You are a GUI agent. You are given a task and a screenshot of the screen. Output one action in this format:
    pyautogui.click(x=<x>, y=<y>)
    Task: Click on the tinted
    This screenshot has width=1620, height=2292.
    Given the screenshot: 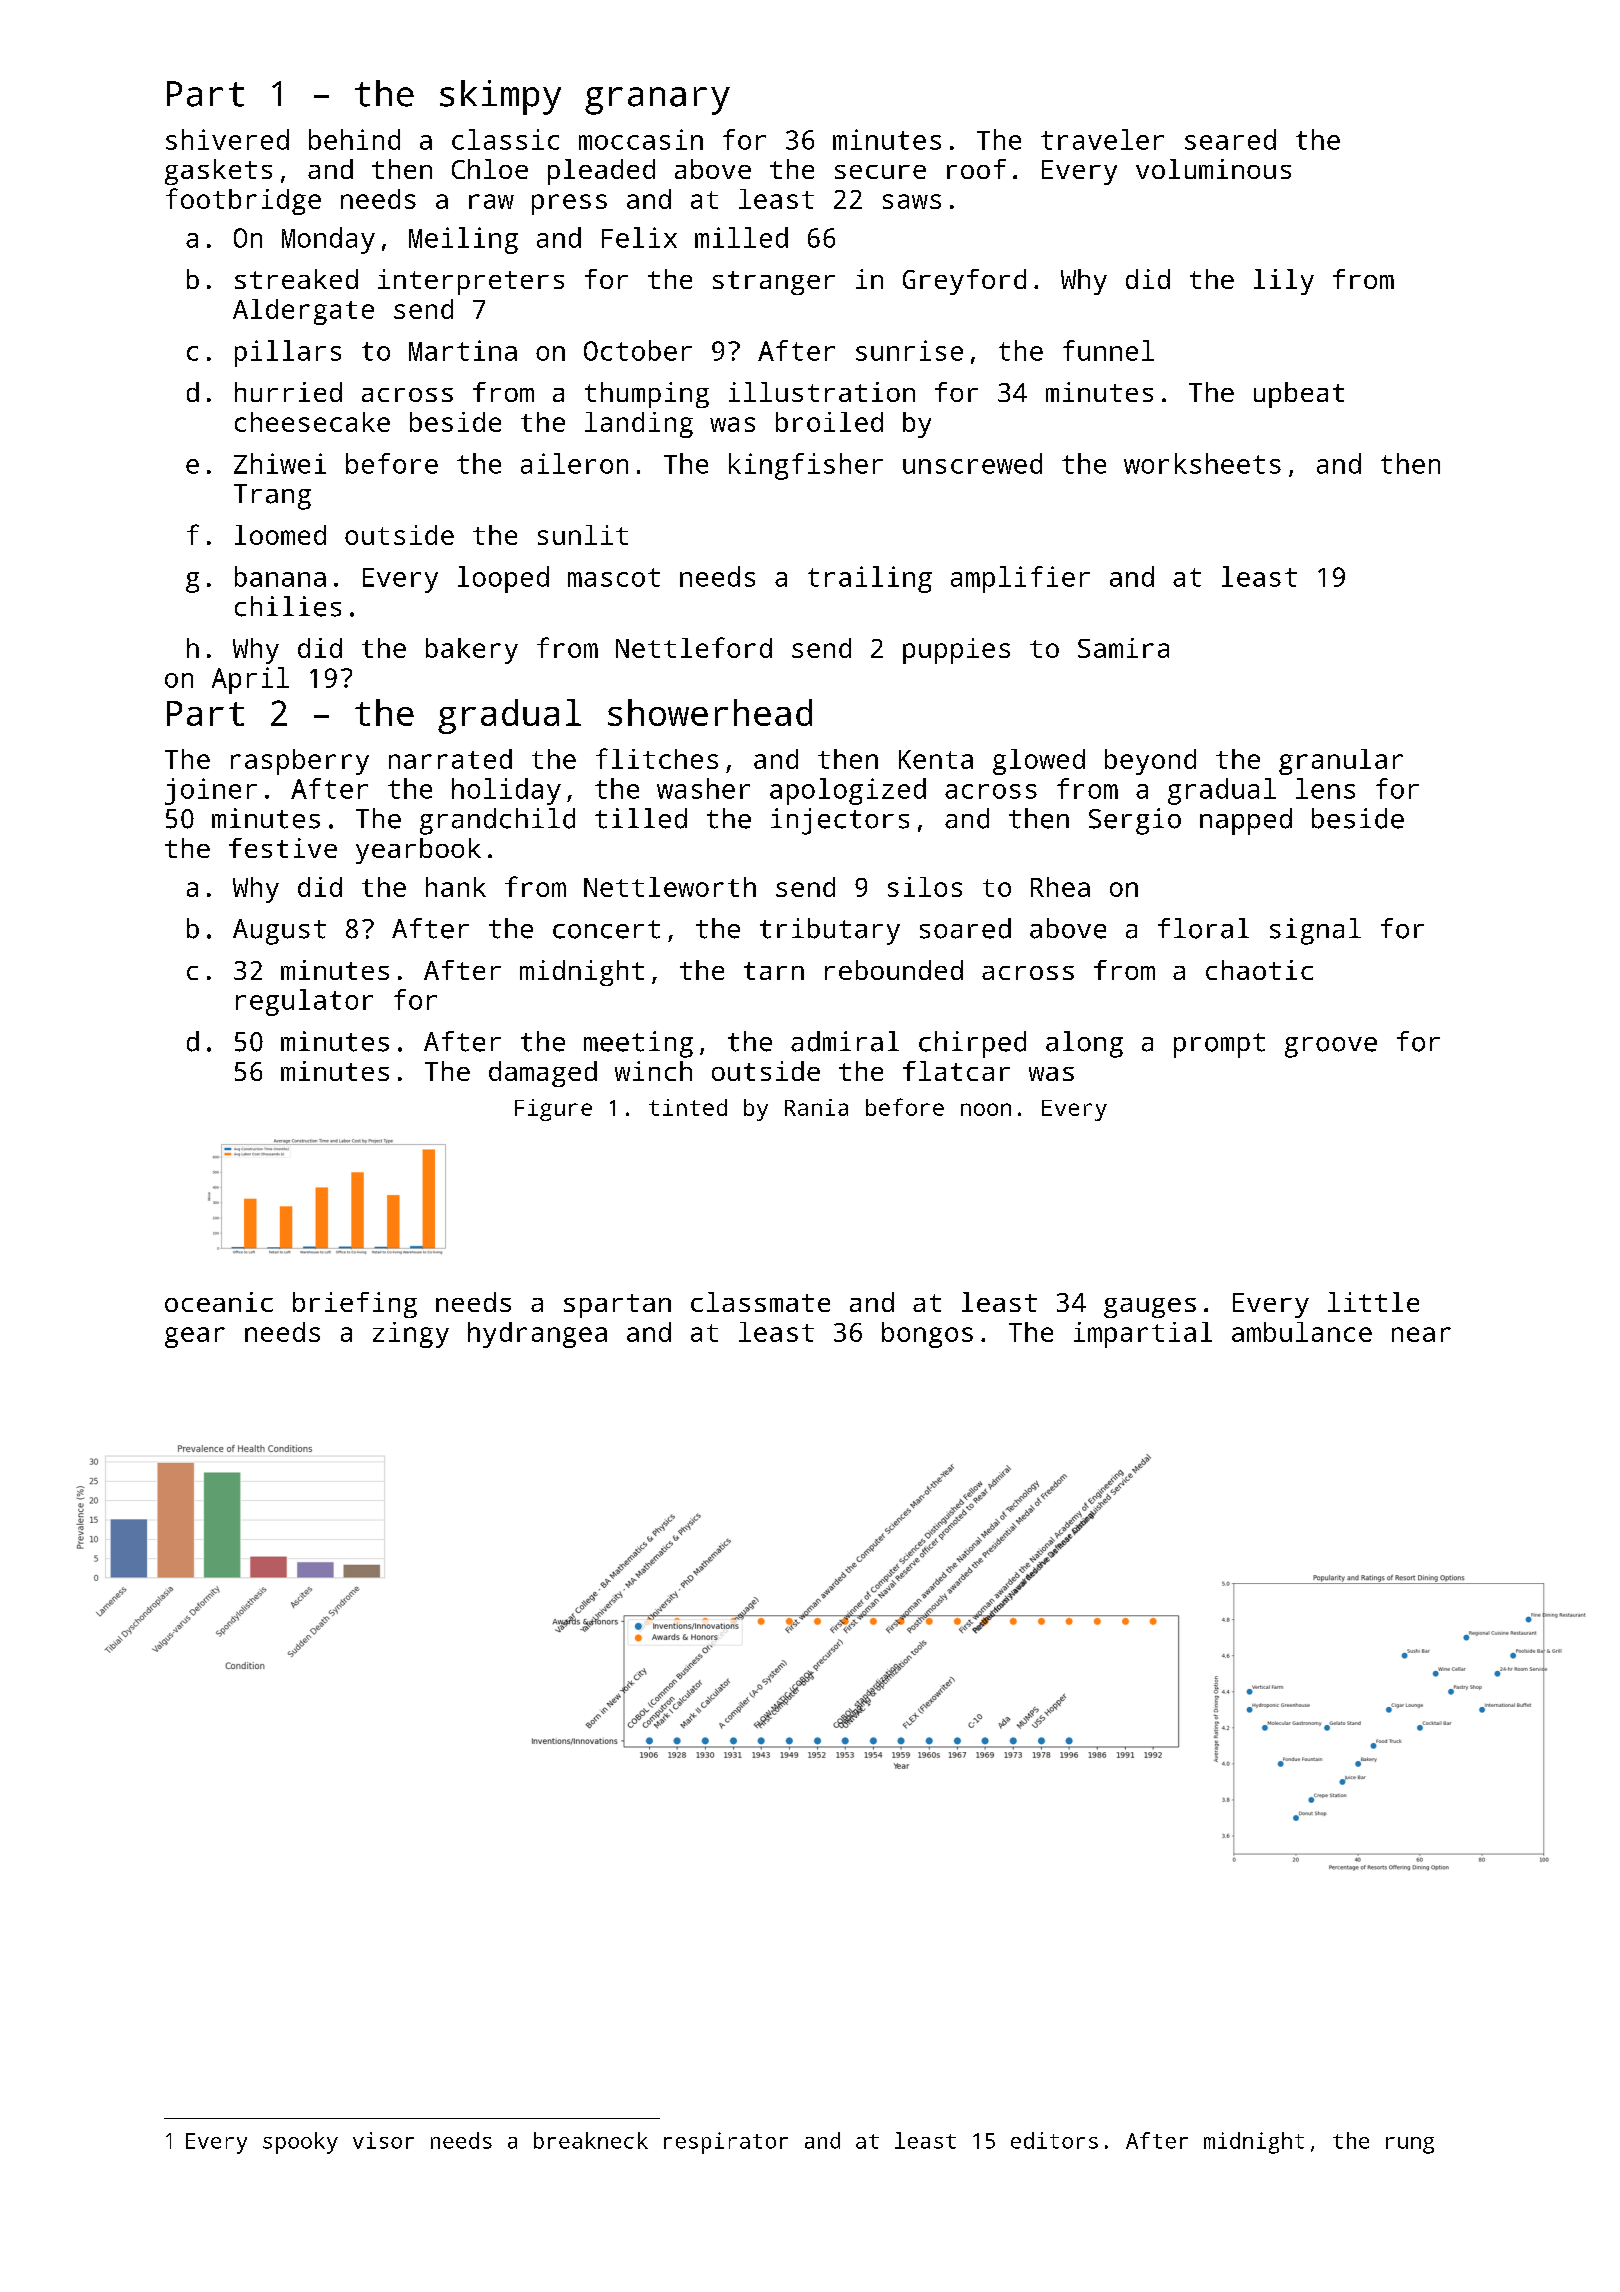 What is the action you would take?
    pyautogui.click(x=688, y=1107)
